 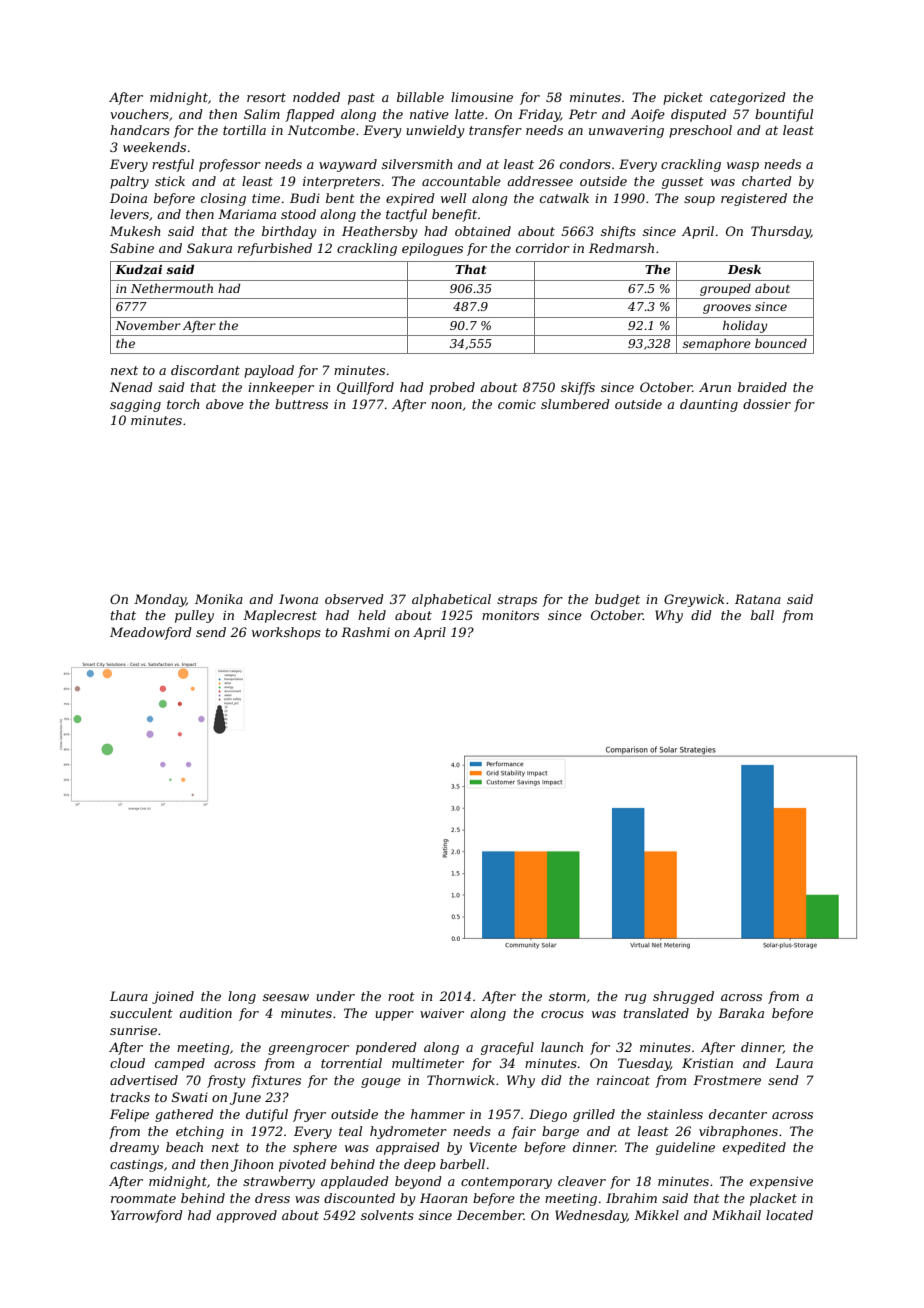 I want to click on Swati, so click(x=190, y=1097).
